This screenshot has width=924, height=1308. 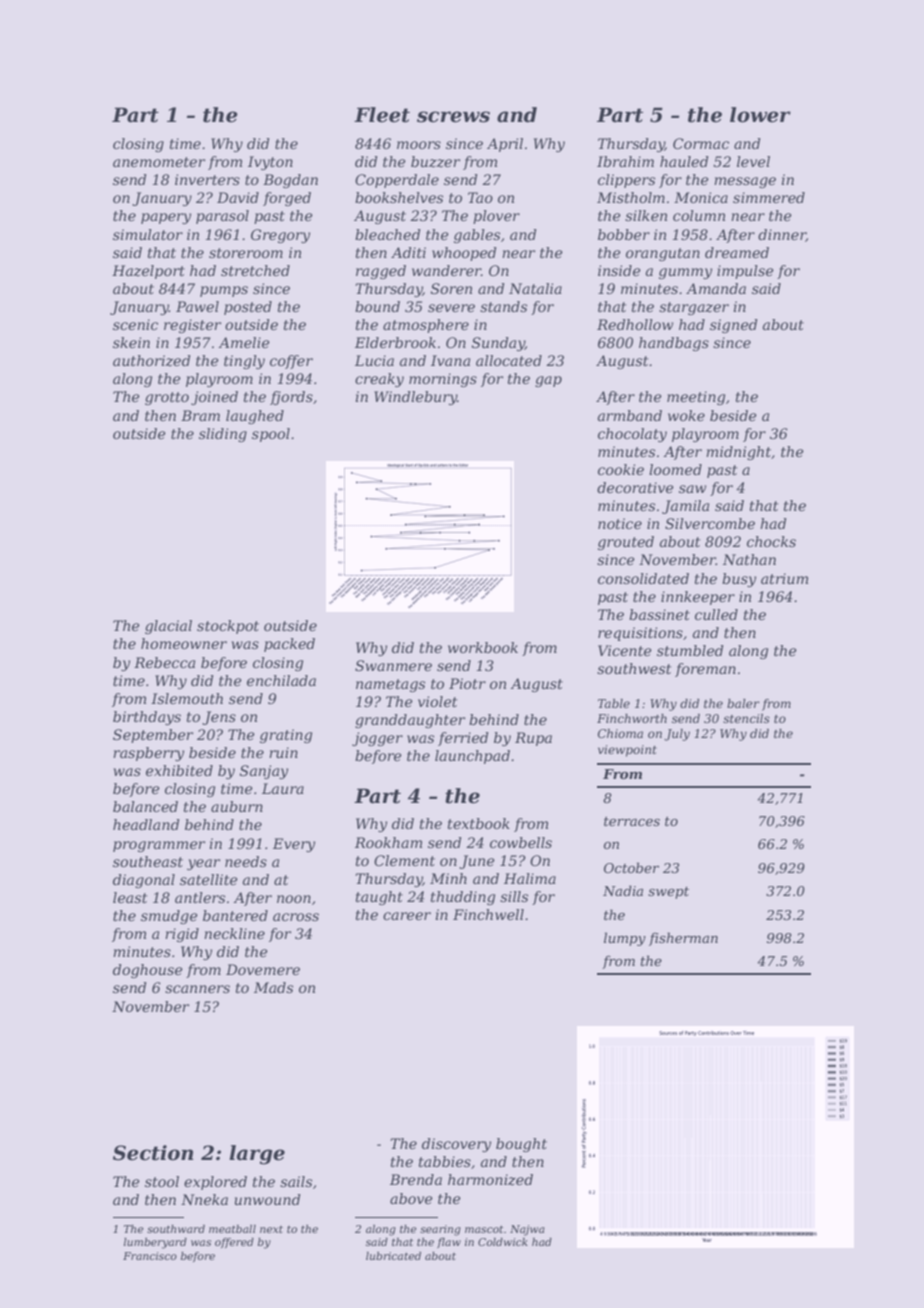 I want to click on lumberyard, so click(x=155, y=1243).
